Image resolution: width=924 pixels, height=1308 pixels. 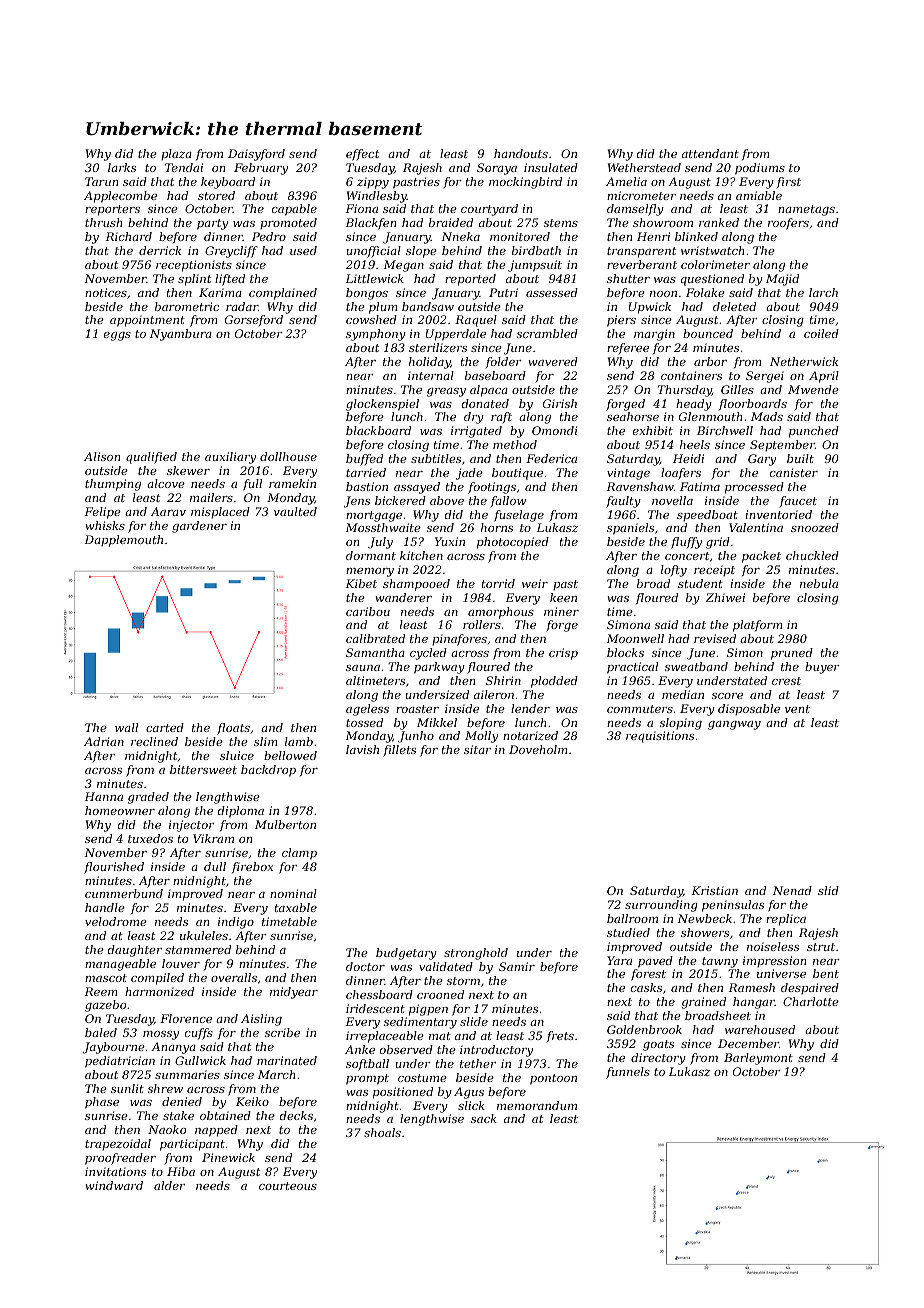 What do you see at coordinates (165, 727) in the screenshot?
I see `carted` at bounding box center [165, 727].
